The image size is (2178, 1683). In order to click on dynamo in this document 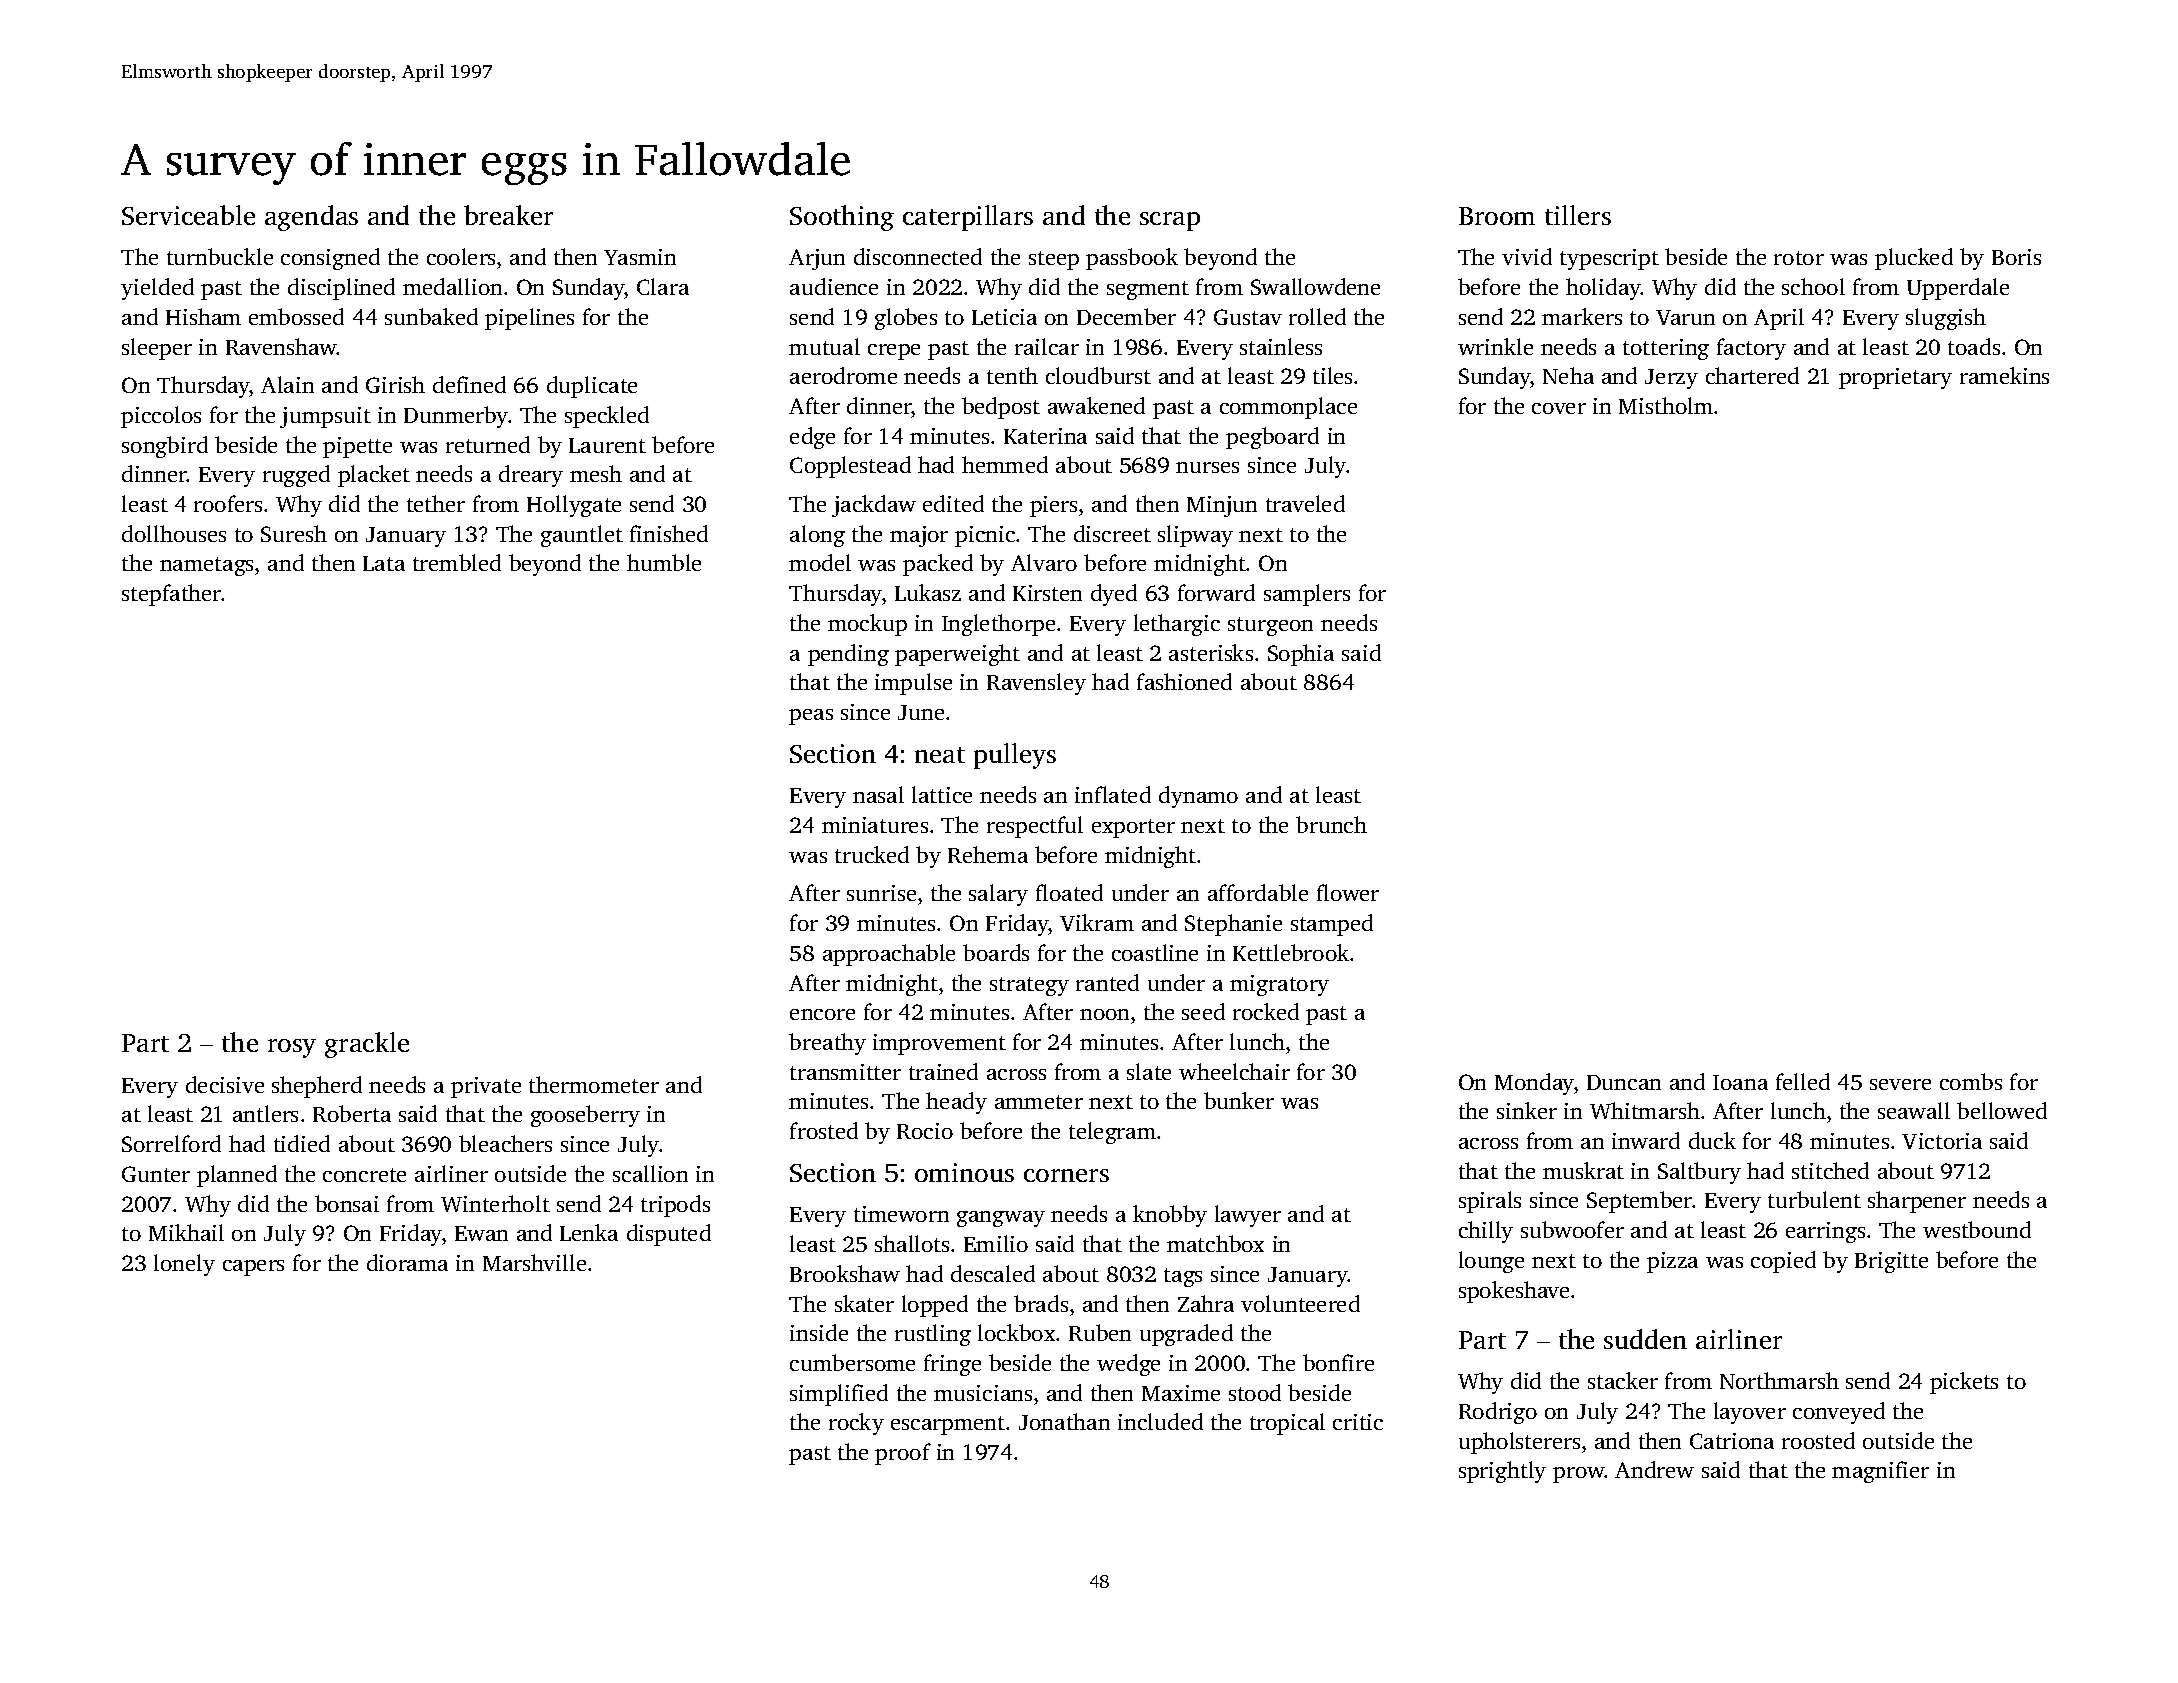, I will do `click(1198, 797)`.
